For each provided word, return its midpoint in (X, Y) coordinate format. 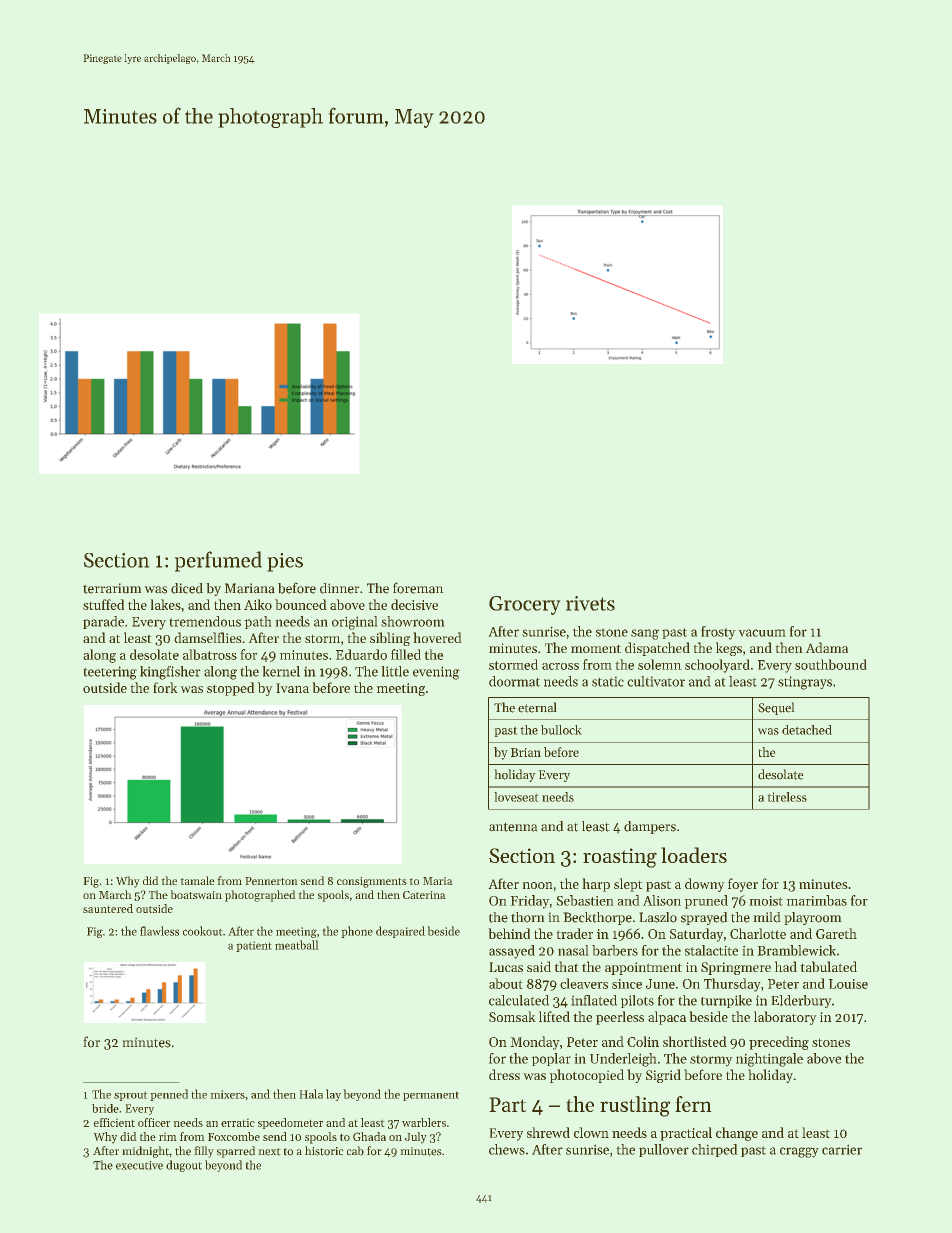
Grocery (524, 605)
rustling (635, 1106)
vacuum (762, 633)
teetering (110, 673)
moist (766, 901)
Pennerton (271, 881)
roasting (620, 858)
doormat (514, 681)
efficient (114, 1122)
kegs (729, 649)
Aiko (258, 604)
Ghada (369, 1136)
